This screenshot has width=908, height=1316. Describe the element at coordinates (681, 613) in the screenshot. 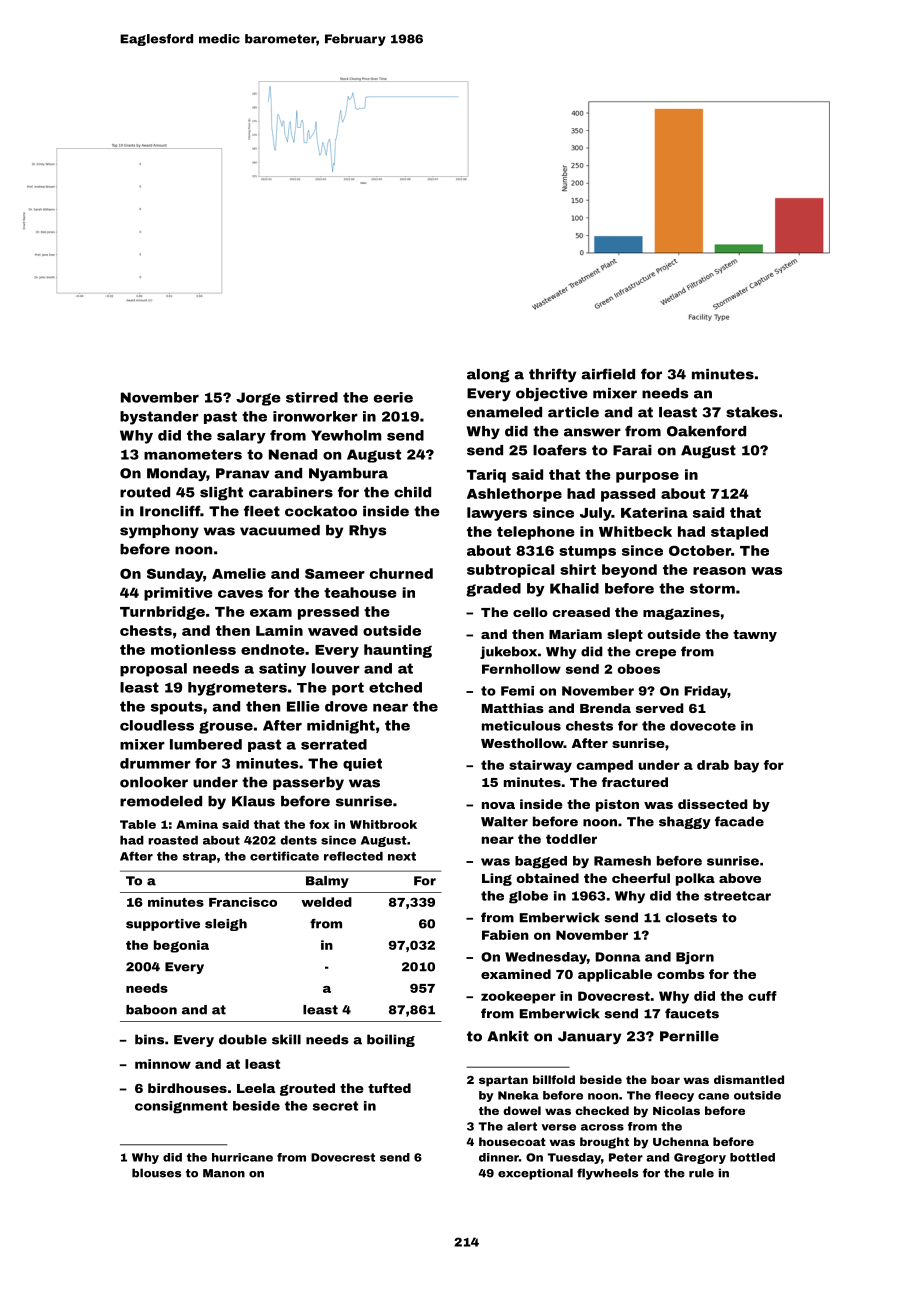

I see `magazines` at that location.
